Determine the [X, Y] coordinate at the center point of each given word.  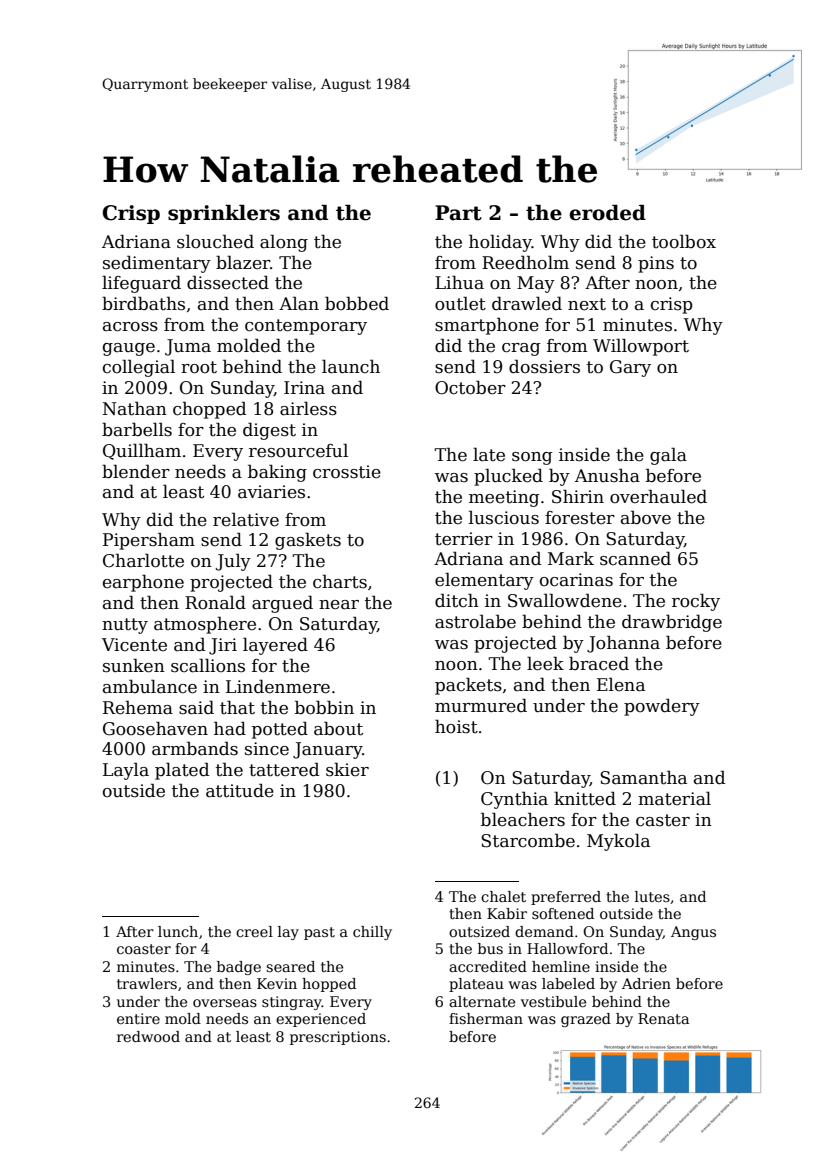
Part [458, 213]
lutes [652, 896]
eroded [607, 213]
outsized [479, 931]
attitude [240, 790]
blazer [243, 263]
